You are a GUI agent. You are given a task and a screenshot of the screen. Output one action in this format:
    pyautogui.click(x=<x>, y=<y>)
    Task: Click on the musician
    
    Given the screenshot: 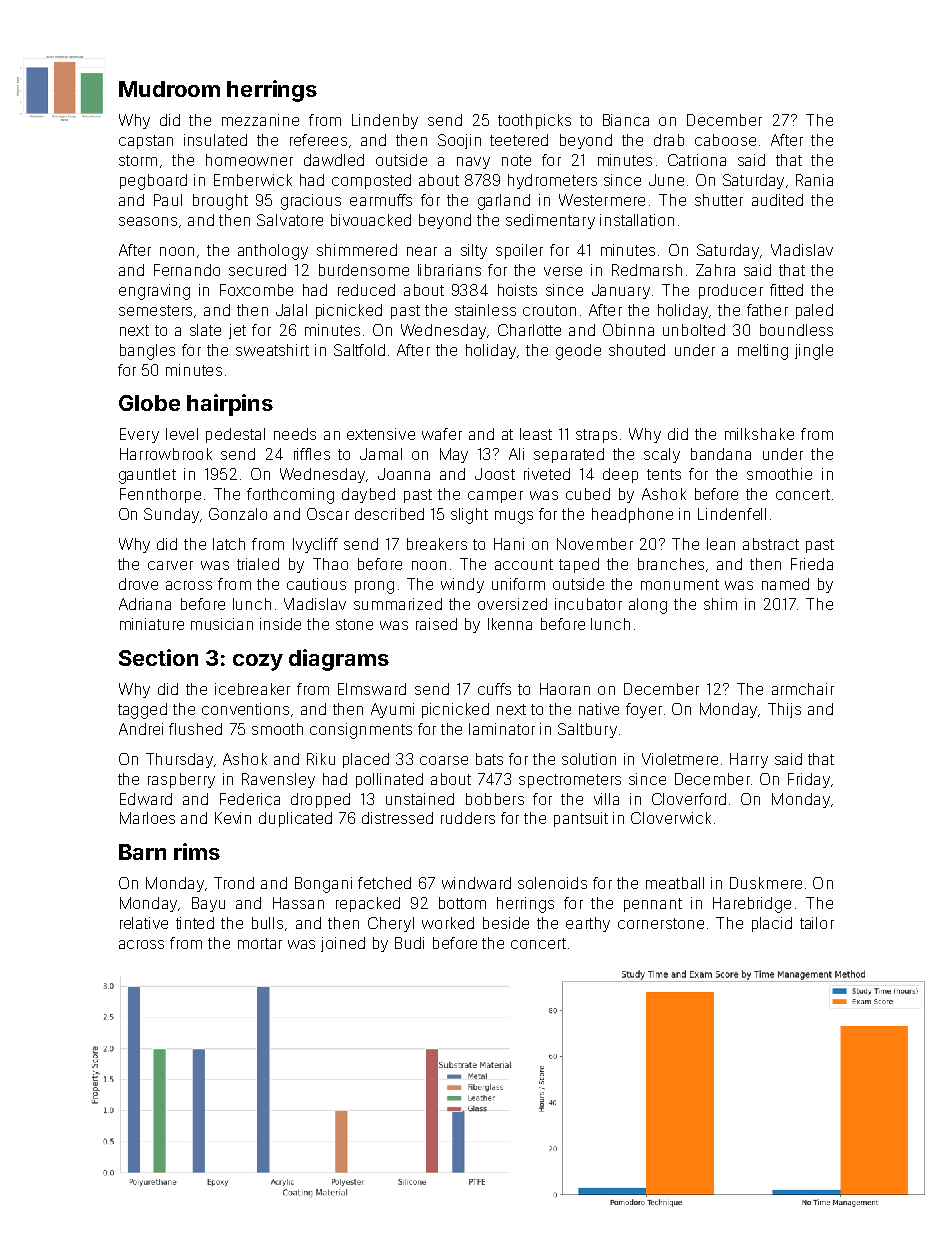 What is the action you would take?
    pyautogui.click(x=222, y=624)
